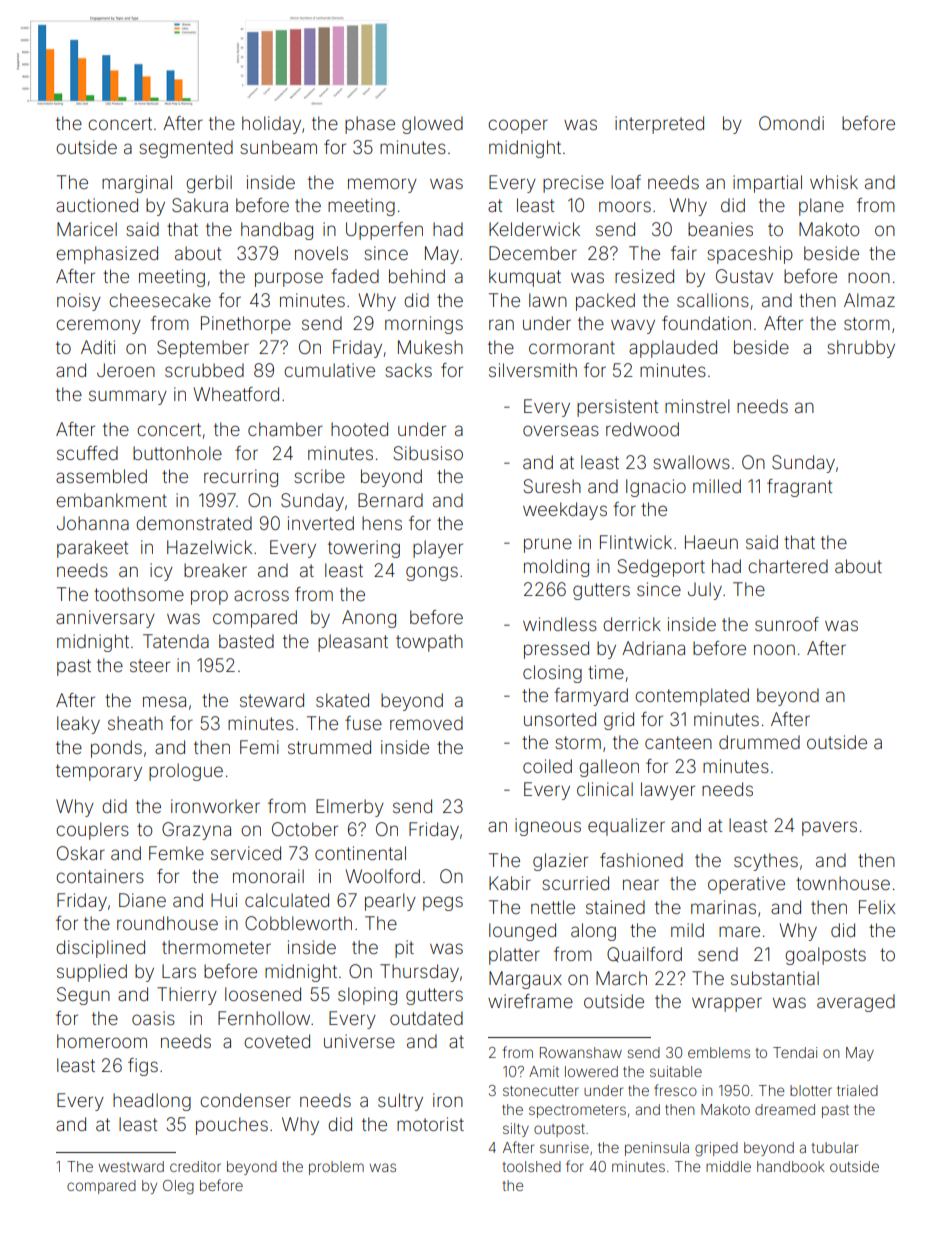 This image has width=952, height=1233. I want to click on summary, so click(128, 397).
